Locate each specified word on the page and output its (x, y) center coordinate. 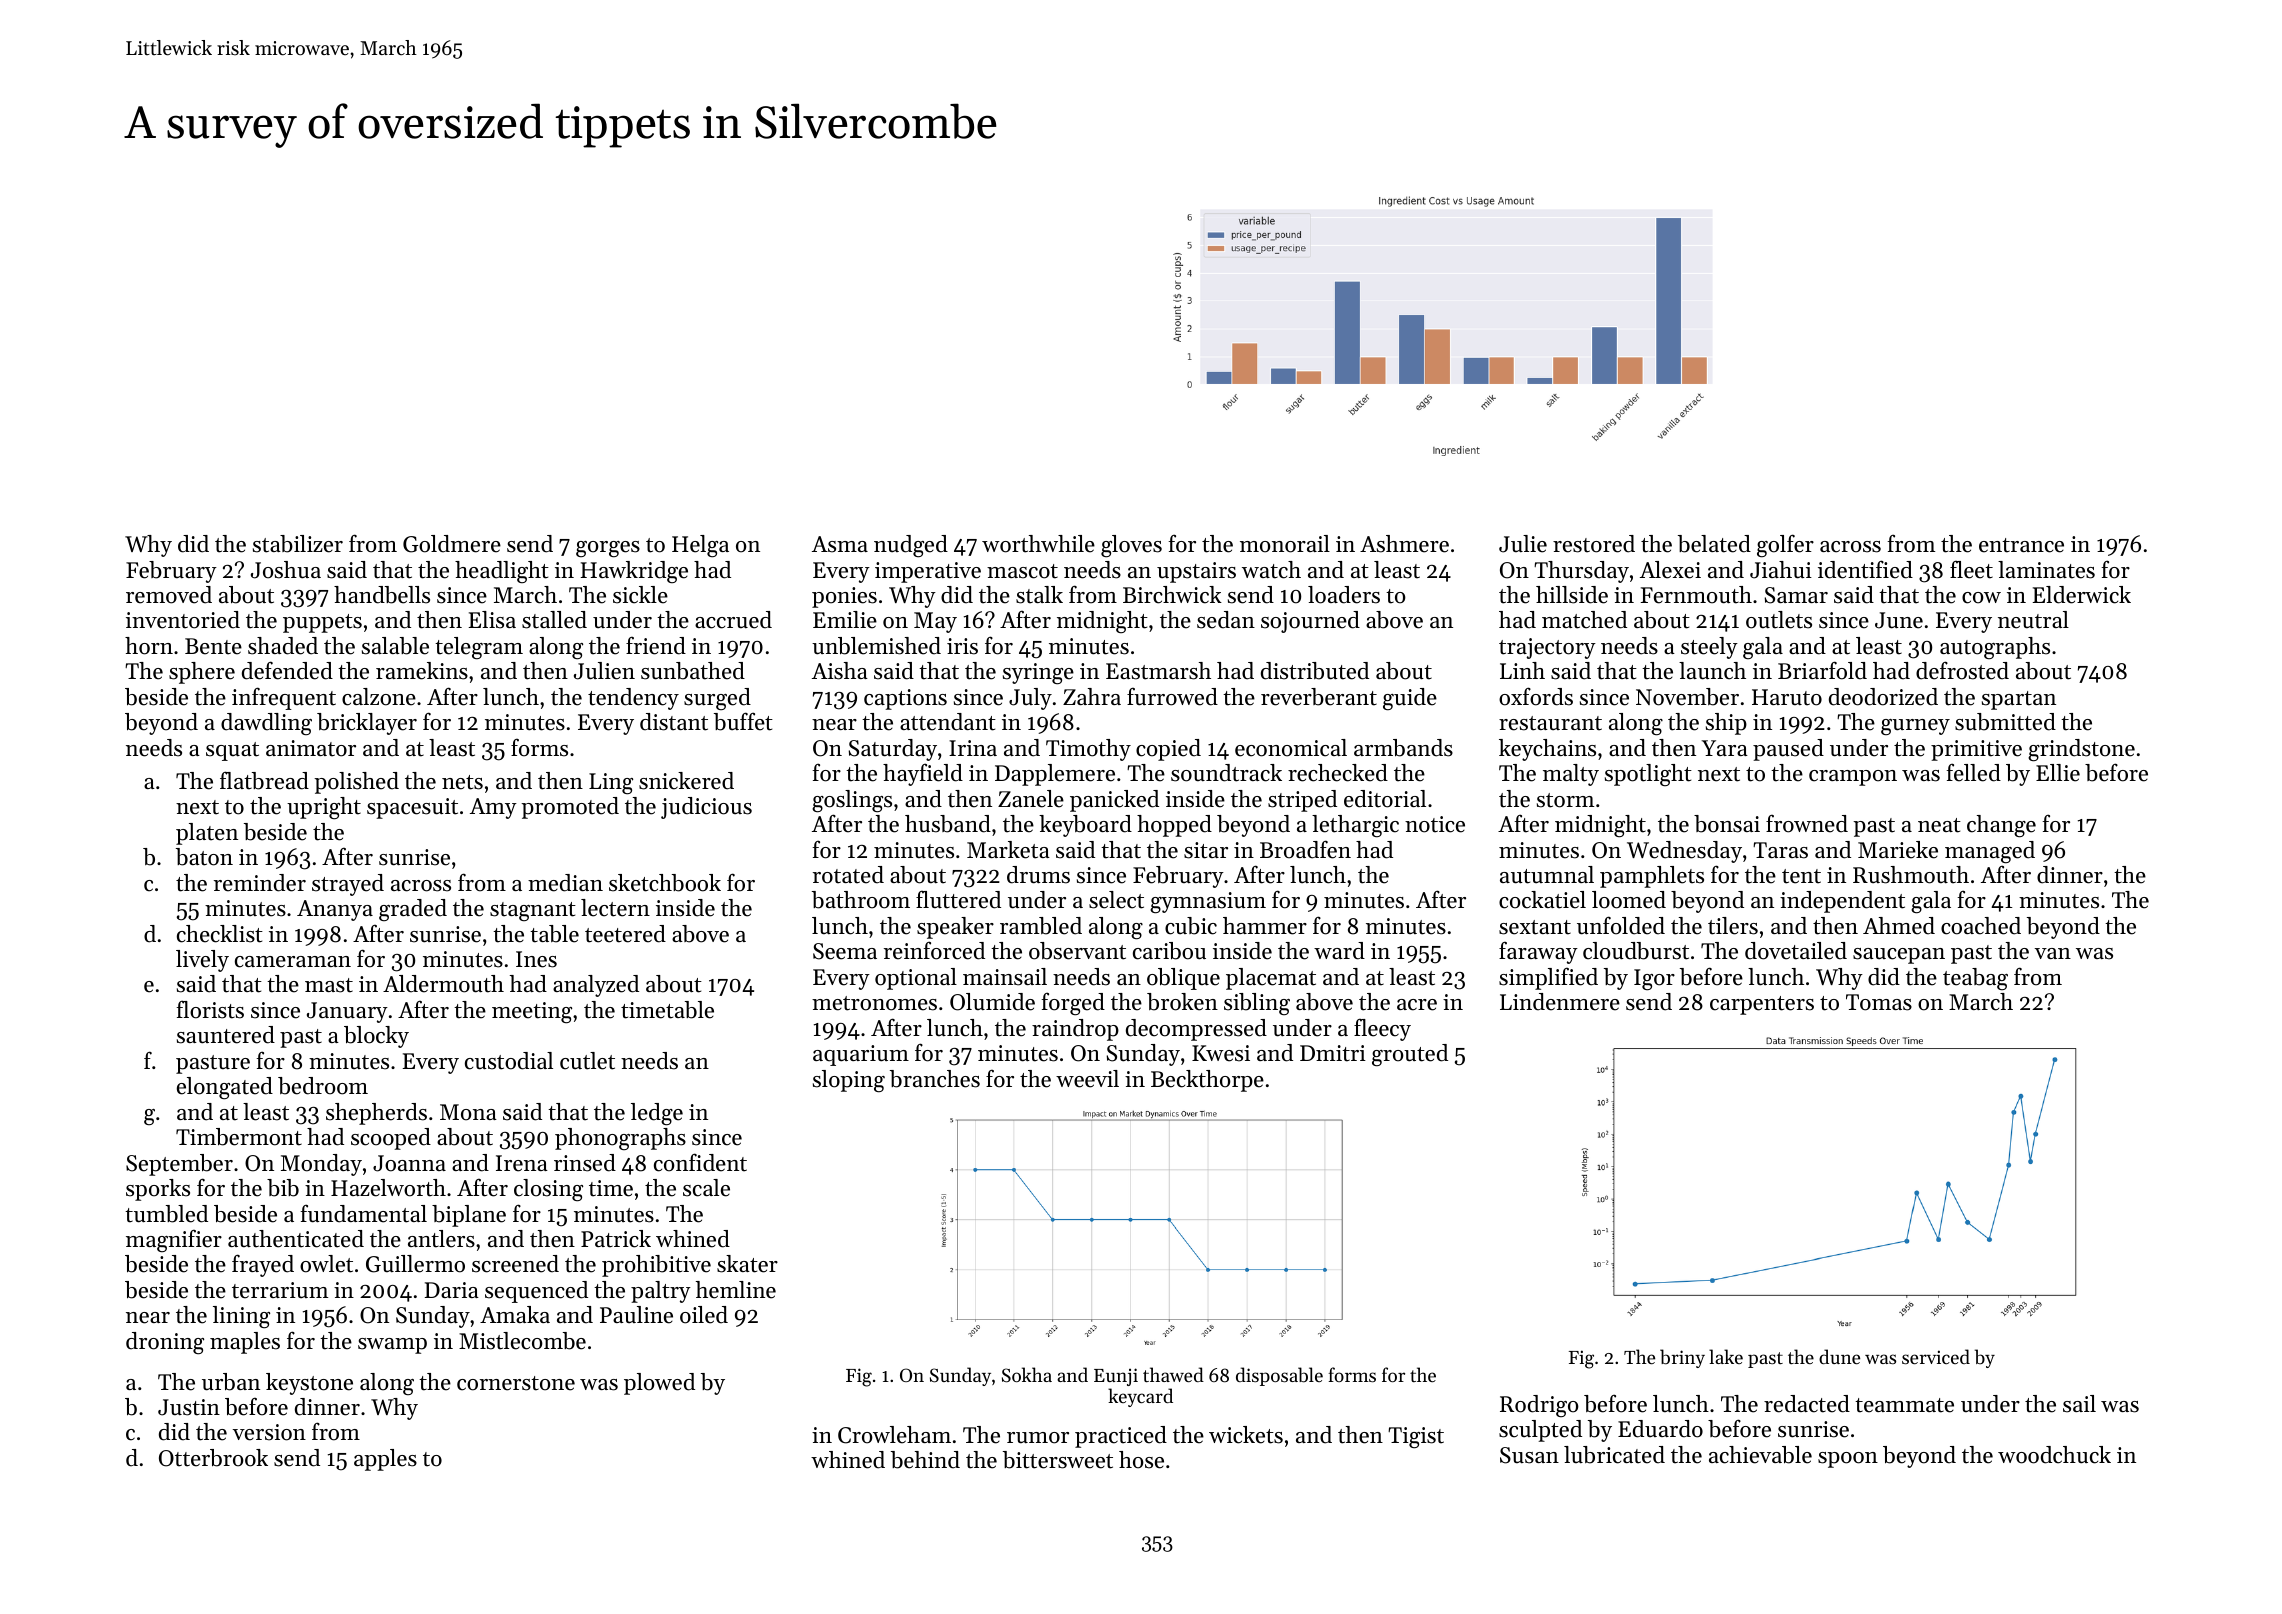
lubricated (1614, 1455)
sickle (640, 595)
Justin (189, 1407)
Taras (1780, 850)
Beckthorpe (1207, 1081)
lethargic (1355, 826)
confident (700, 1162)
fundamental (363, 1213)
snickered (686, 781)
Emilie (845, 620)
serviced (1936, 1356)
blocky (376, 1037)
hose (1141, 1460)
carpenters (1762, 1005)
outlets (1779, 620)
